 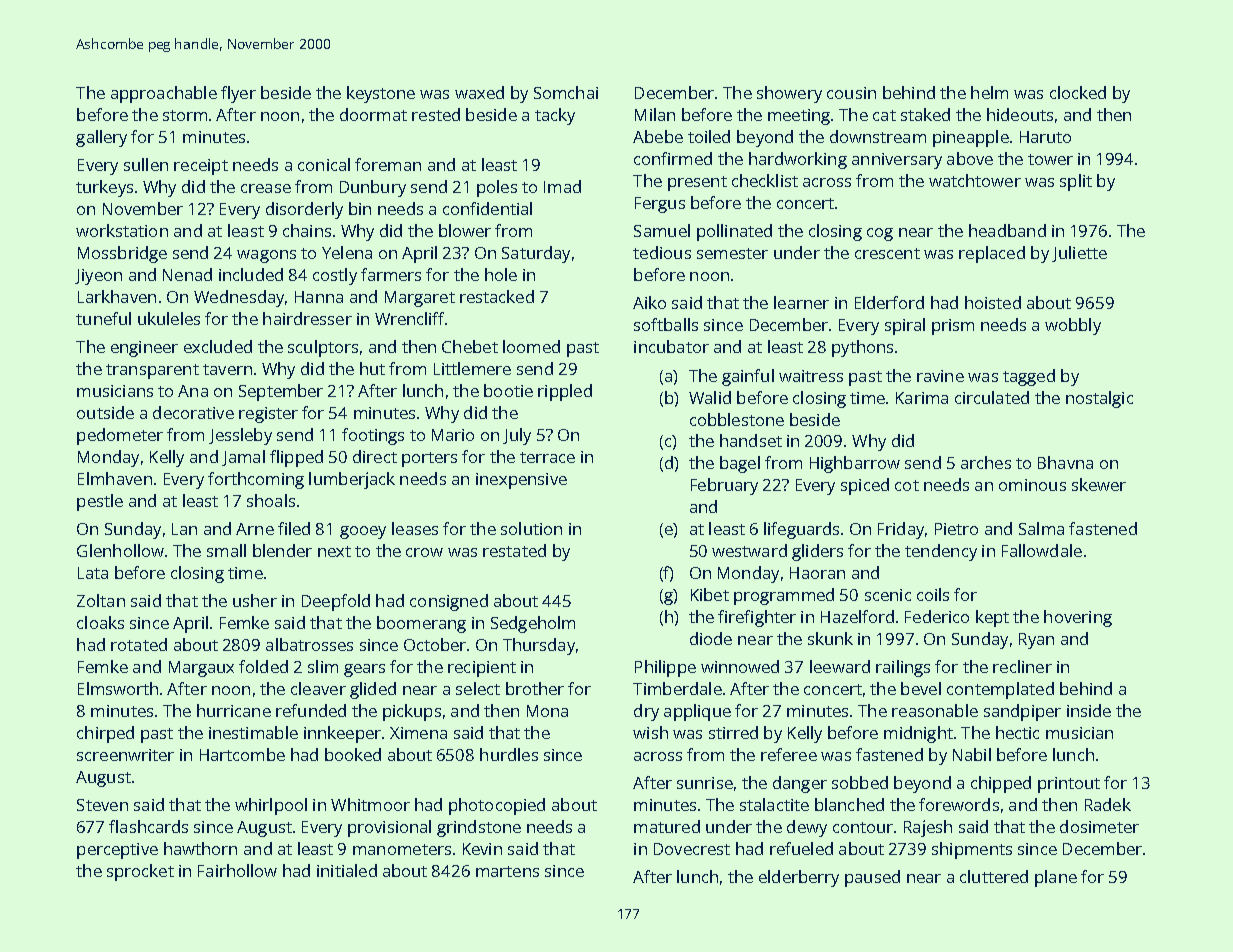 What do you see at coordinates (482, 669) in the document?
I see `recipient` at bounding box center [482, 669].
